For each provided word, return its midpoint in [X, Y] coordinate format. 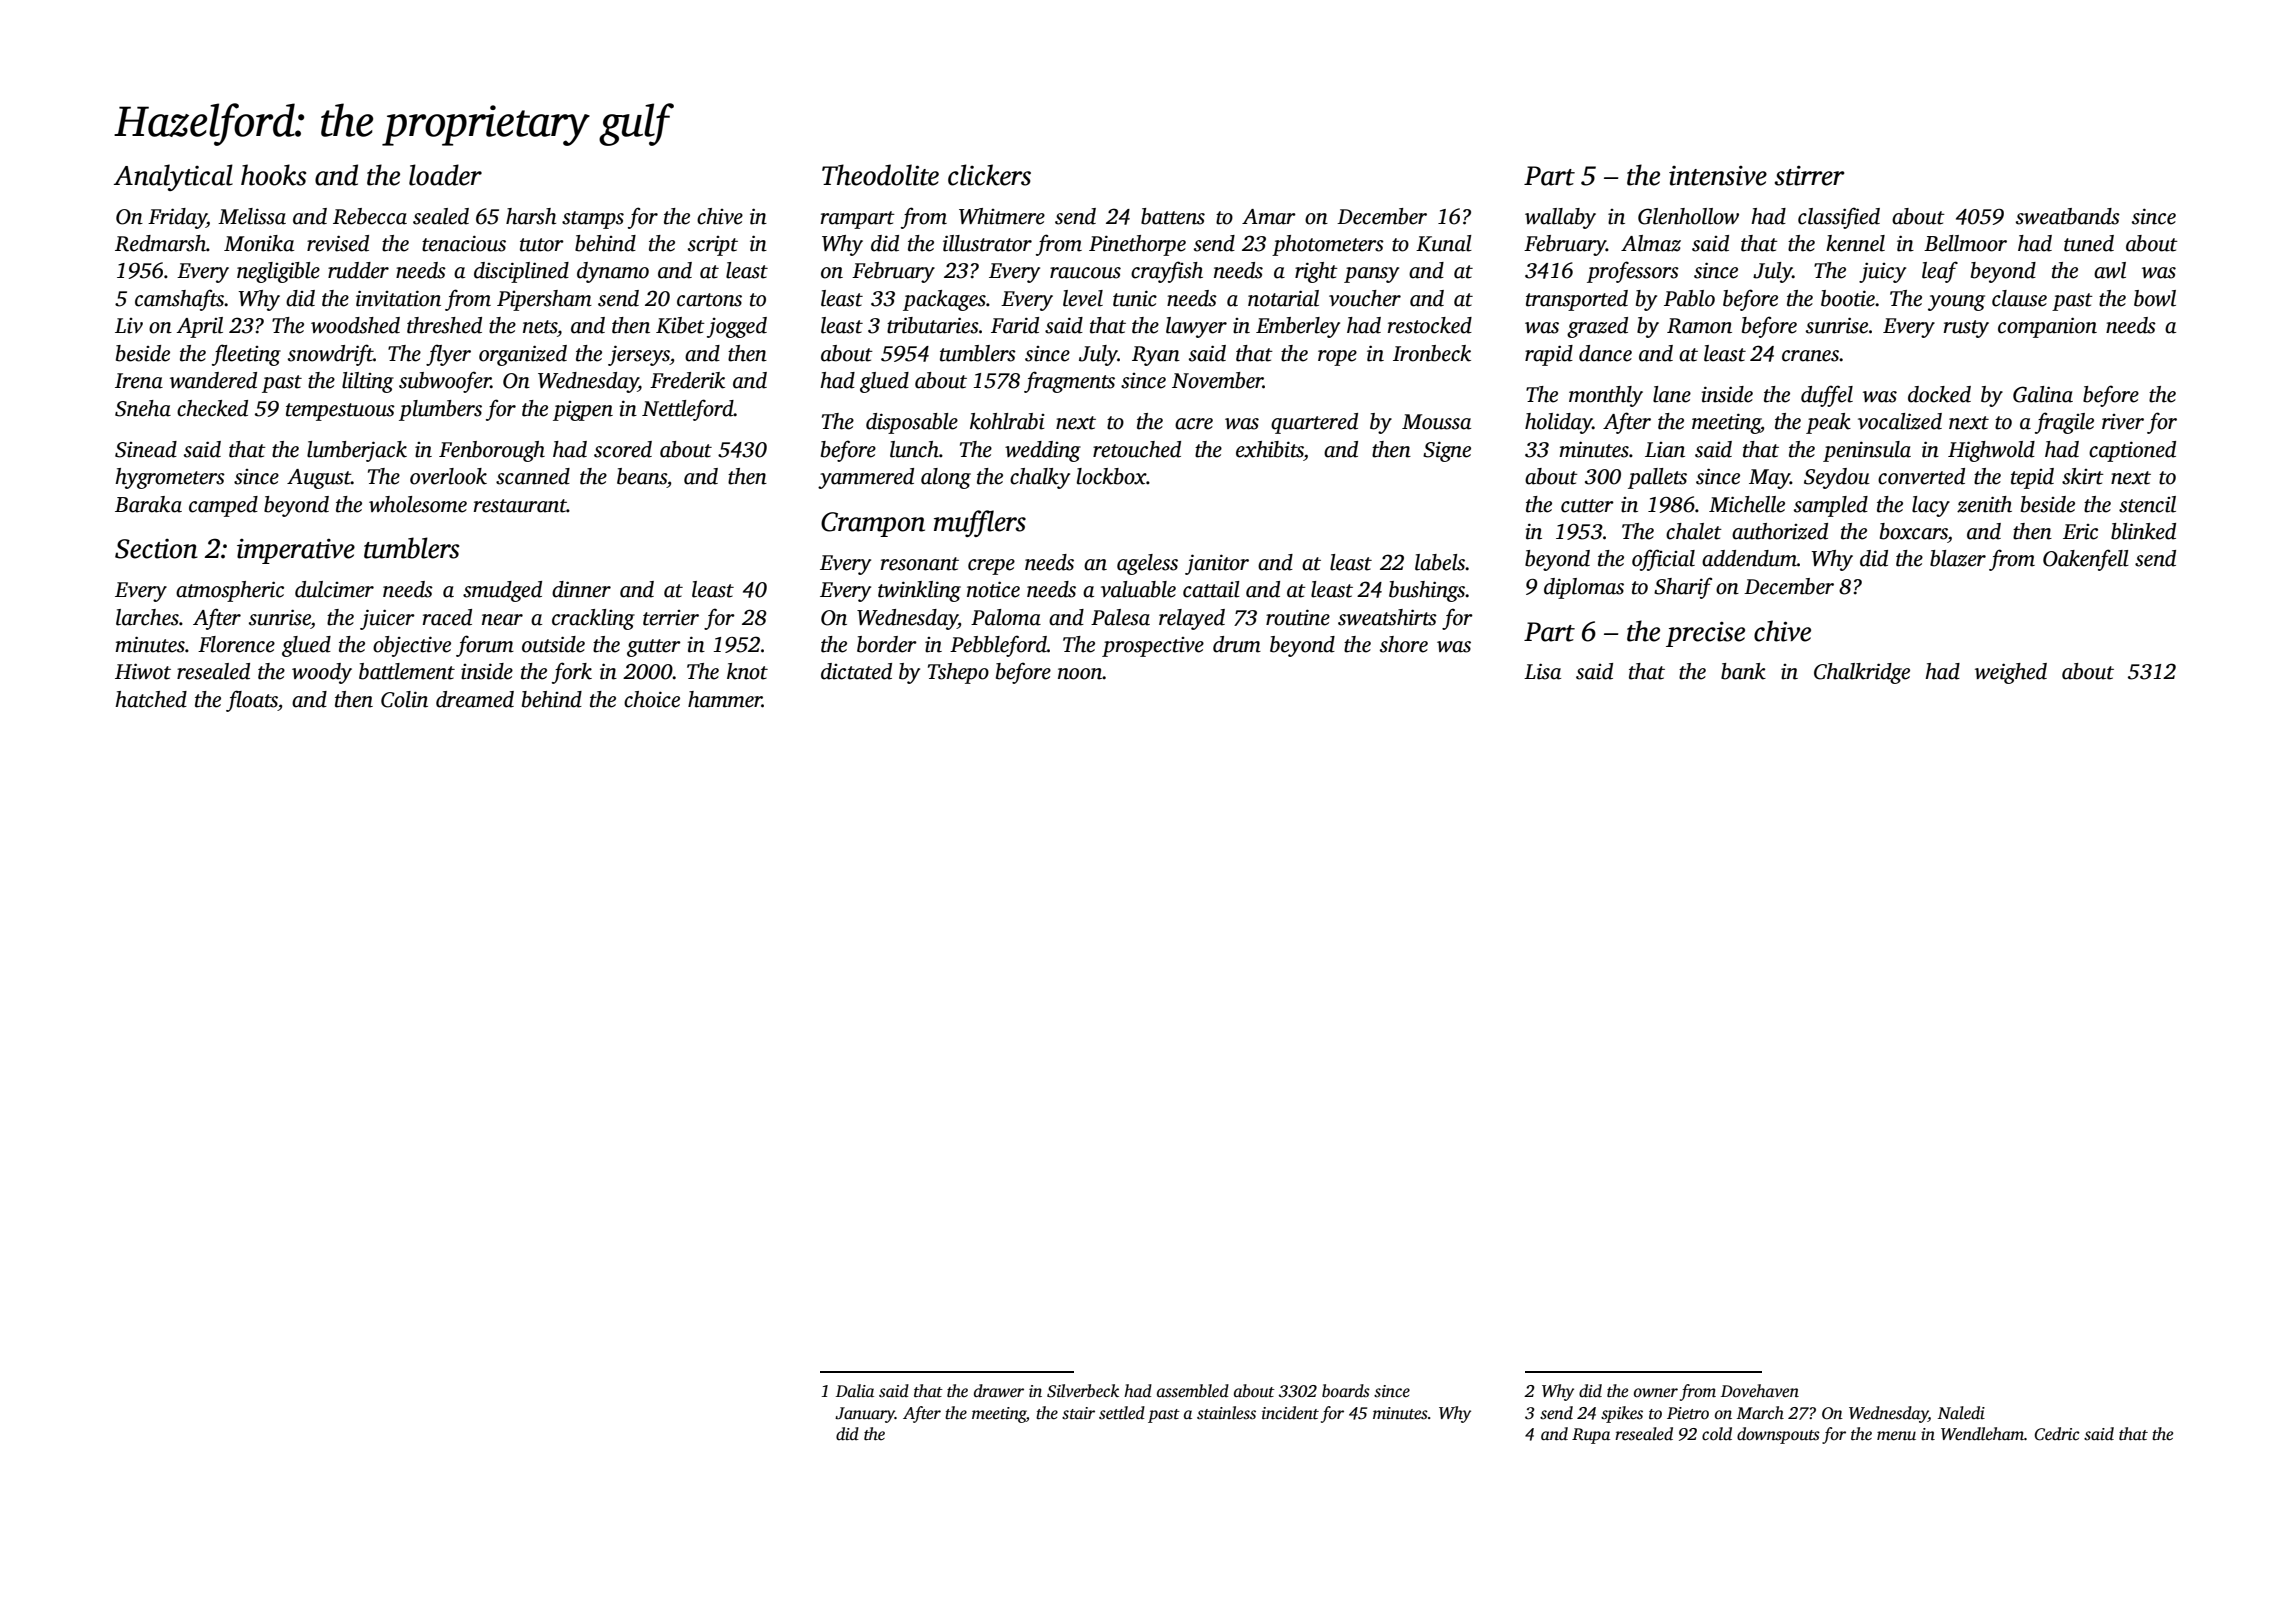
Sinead [146, 449]
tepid [2032, 478]
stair [1078, 1413]
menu [1896, 1436]
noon [1080, 674]
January [865, 1415]
